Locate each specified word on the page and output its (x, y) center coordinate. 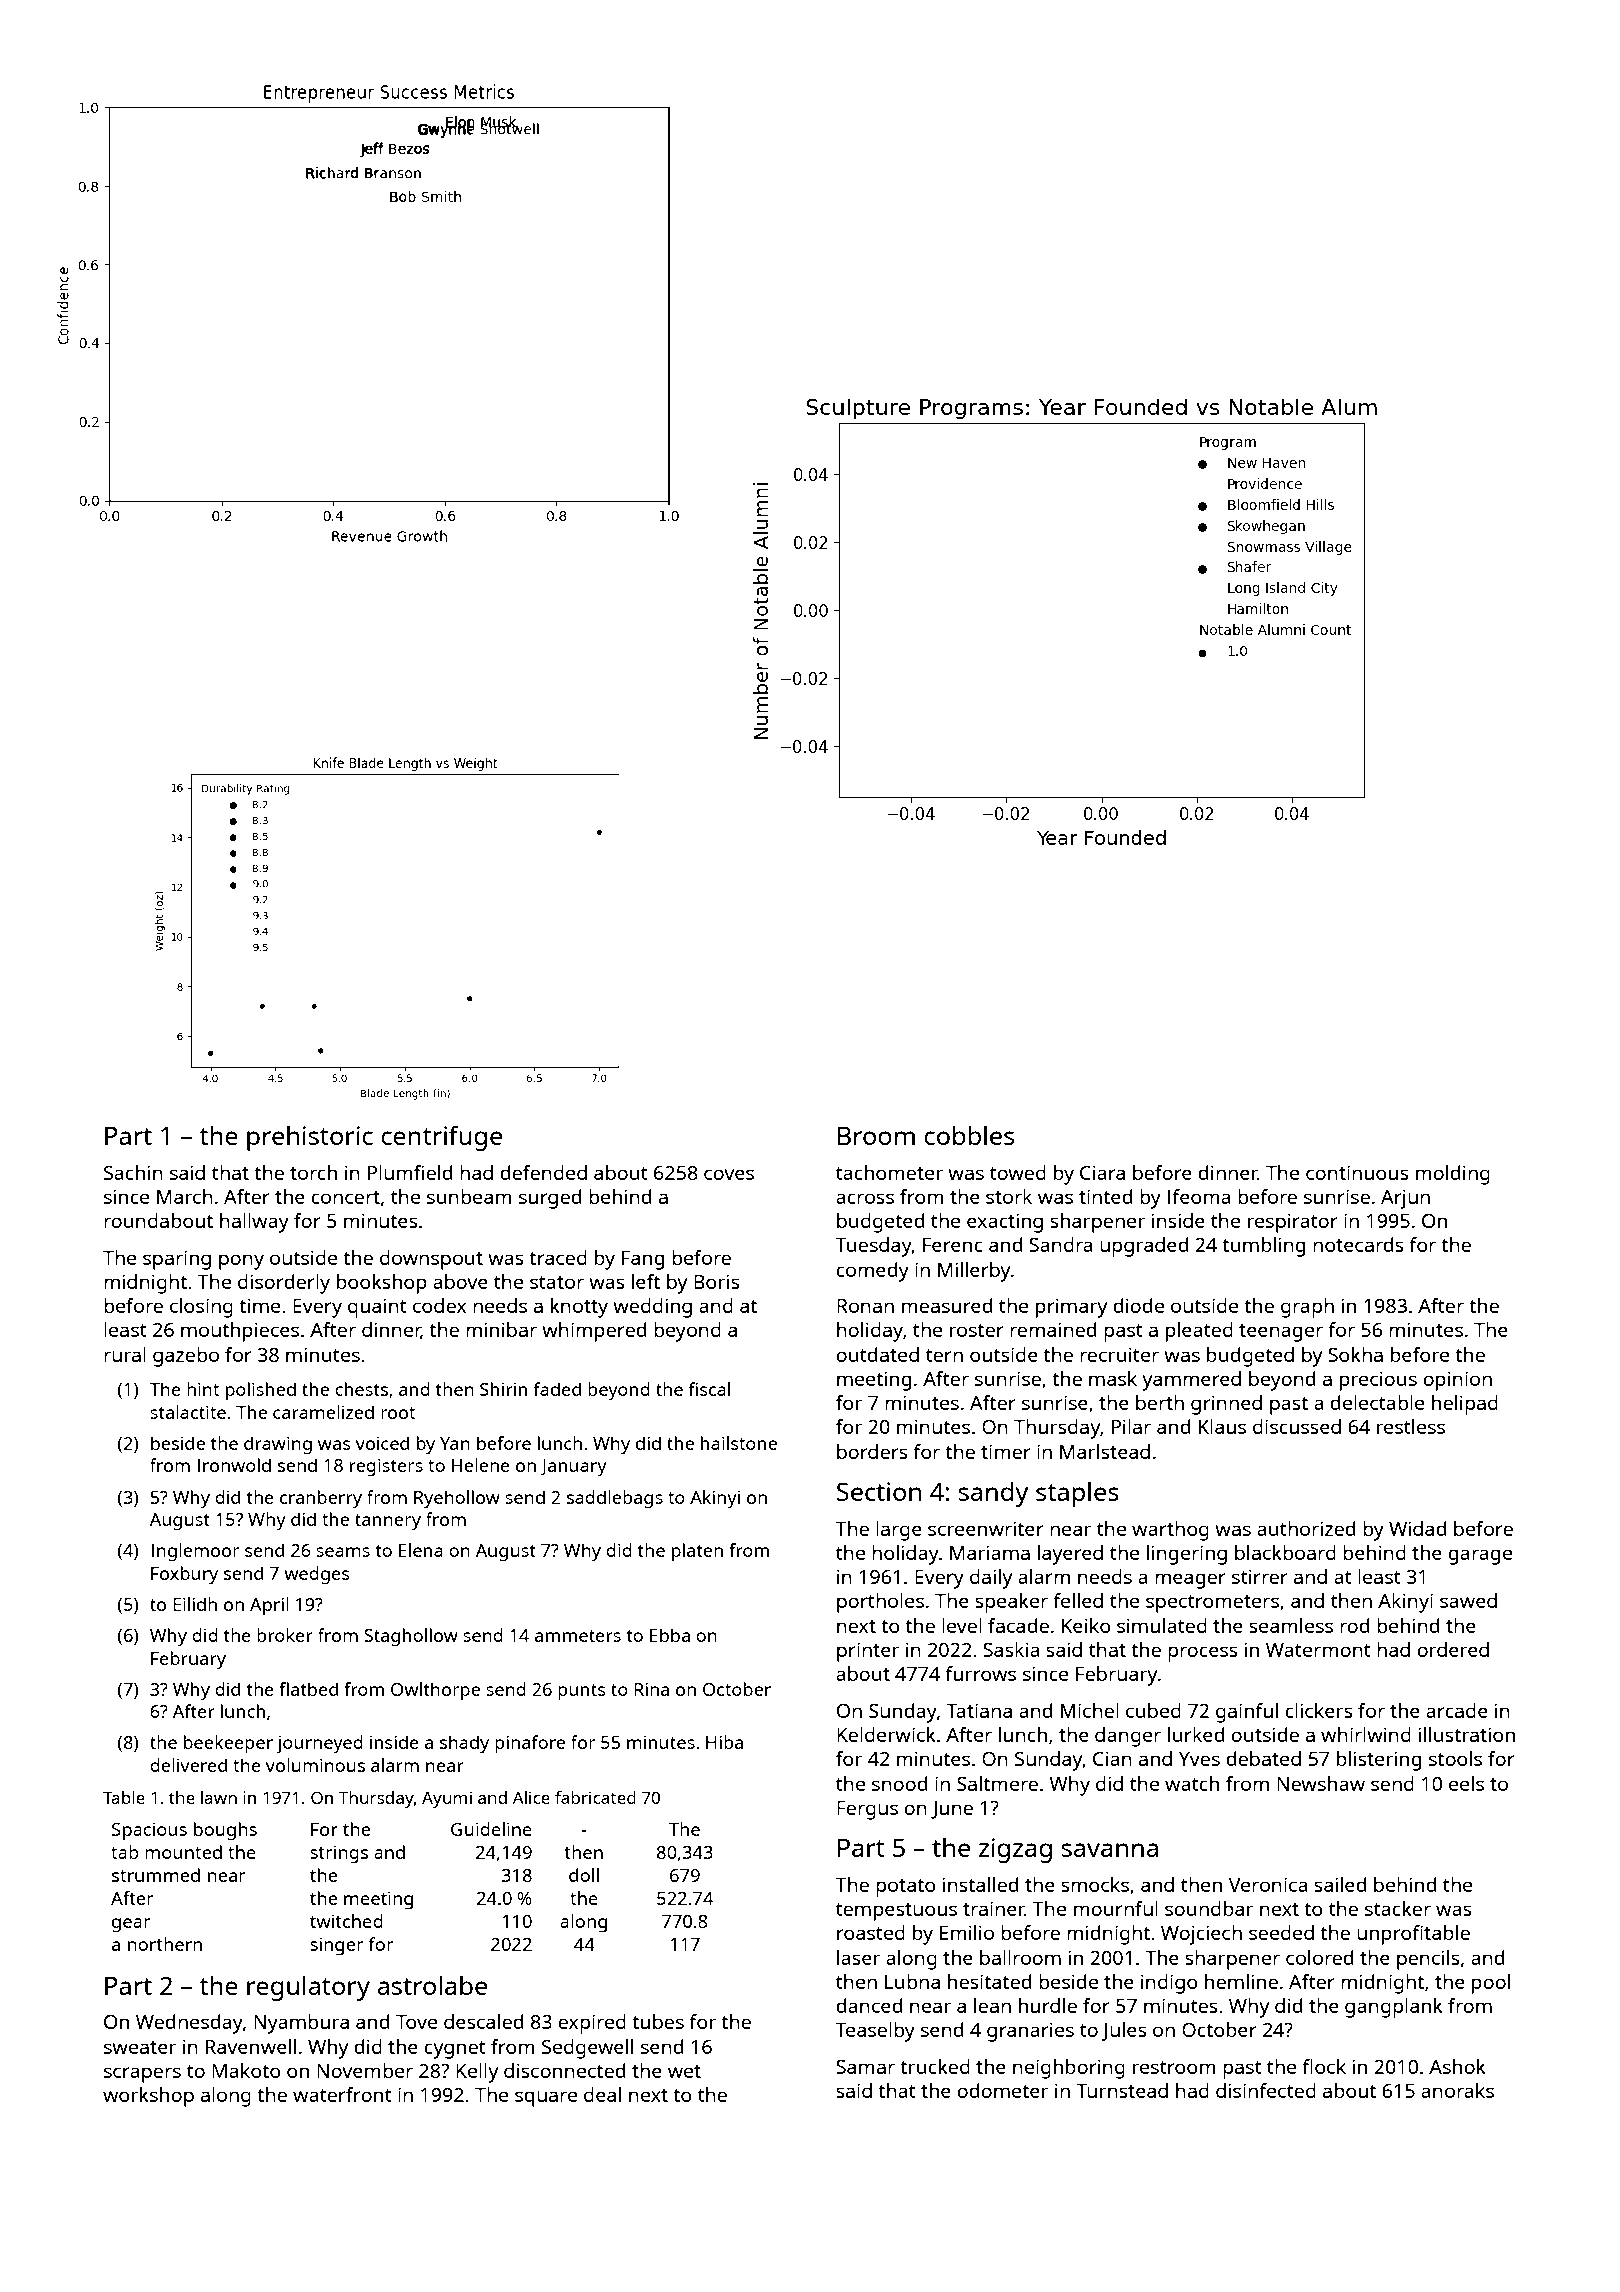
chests (361, 1389)
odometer (1002, 2090)
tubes (658, 2021)
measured (947, 1305)
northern (165, 1944)
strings (339, 1854)
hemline (1241, 1981)
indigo (1169, 1984)
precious (1378, 1381)
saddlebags (615, 1499)
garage (1480, 1557)
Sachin (133, 1172)
